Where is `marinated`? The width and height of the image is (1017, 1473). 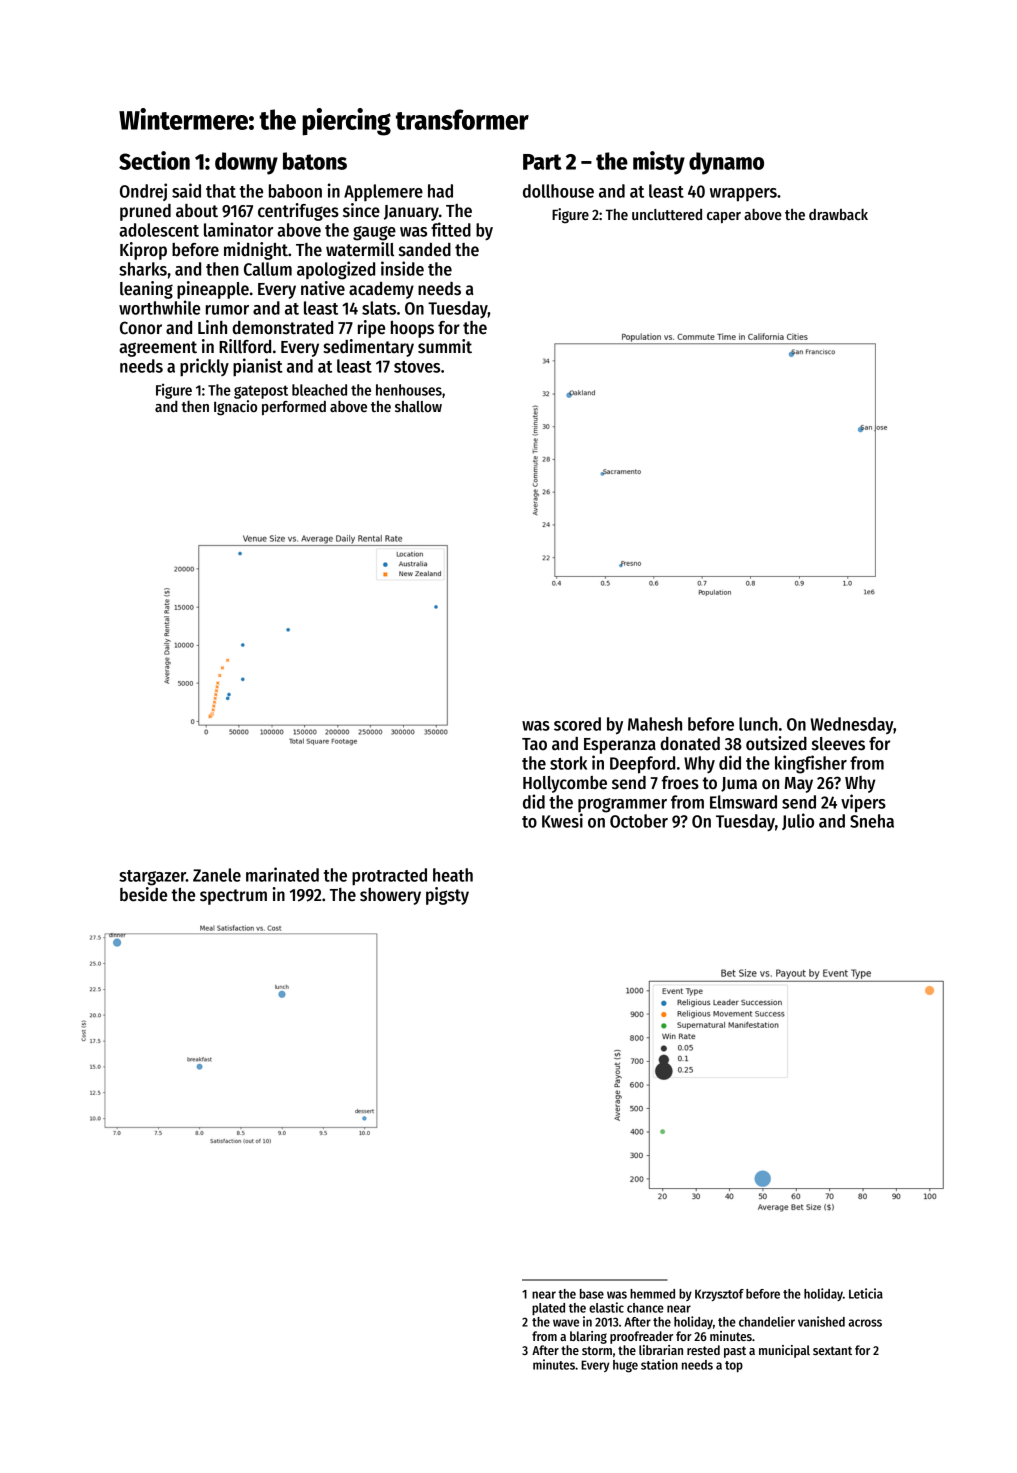
marinated is located at coordinates (282, 874).
